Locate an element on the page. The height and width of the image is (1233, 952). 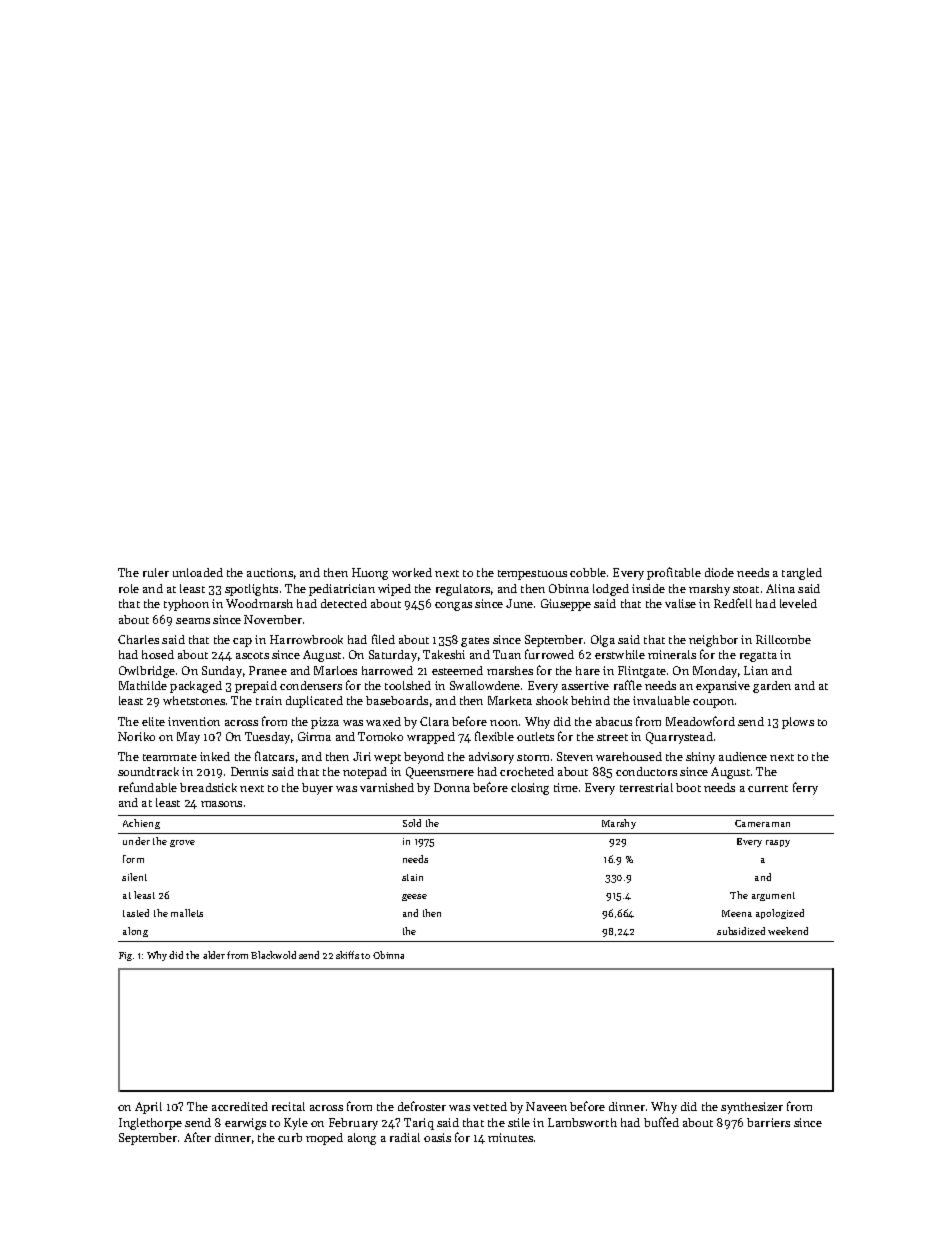
skiffs is located at coordinates (347, 955).
